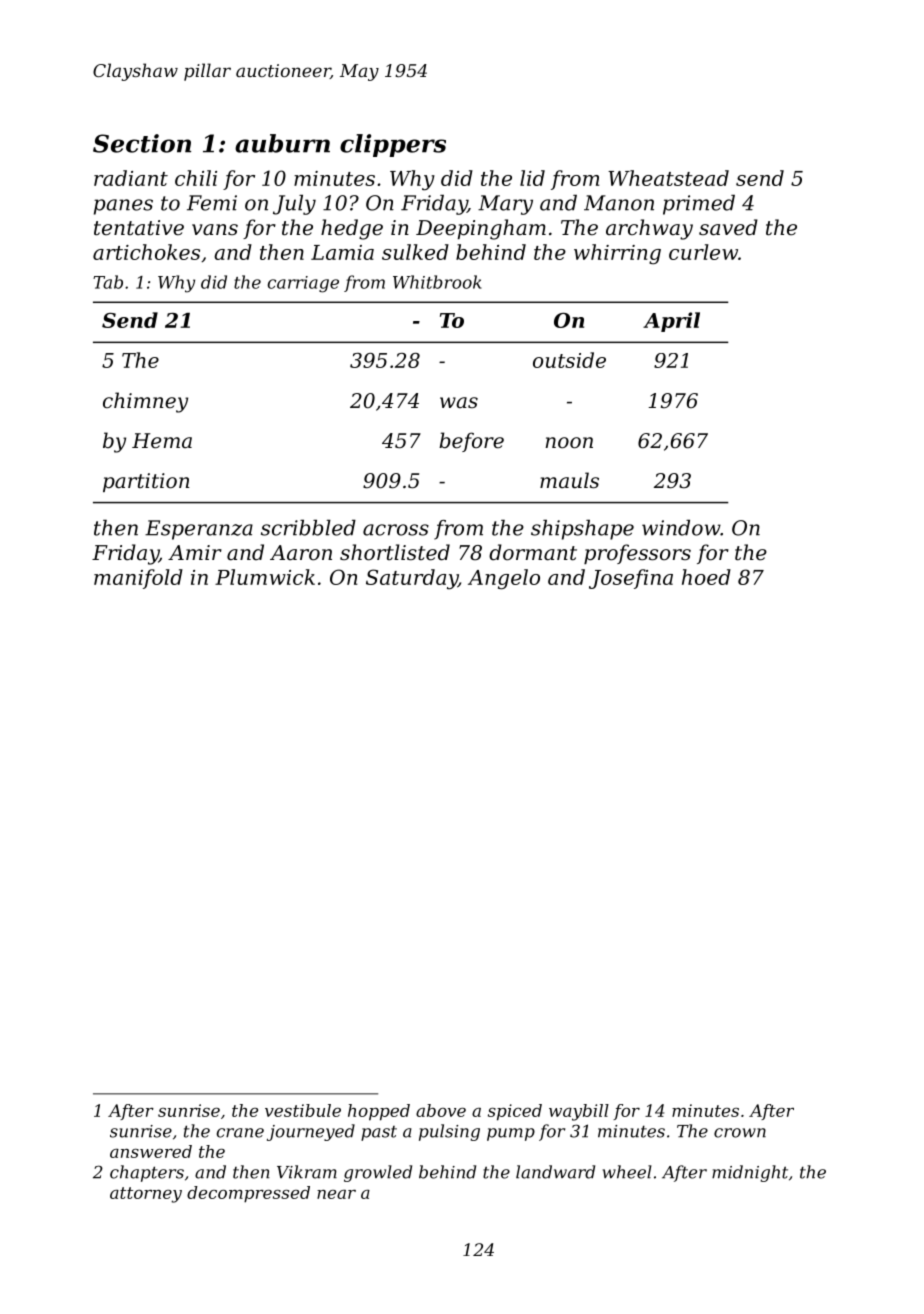 The image size is (924, 1314). What do you see at coordinates (412, 579) in the image?
I see `Saturday` at bounding box center [412, 579].
